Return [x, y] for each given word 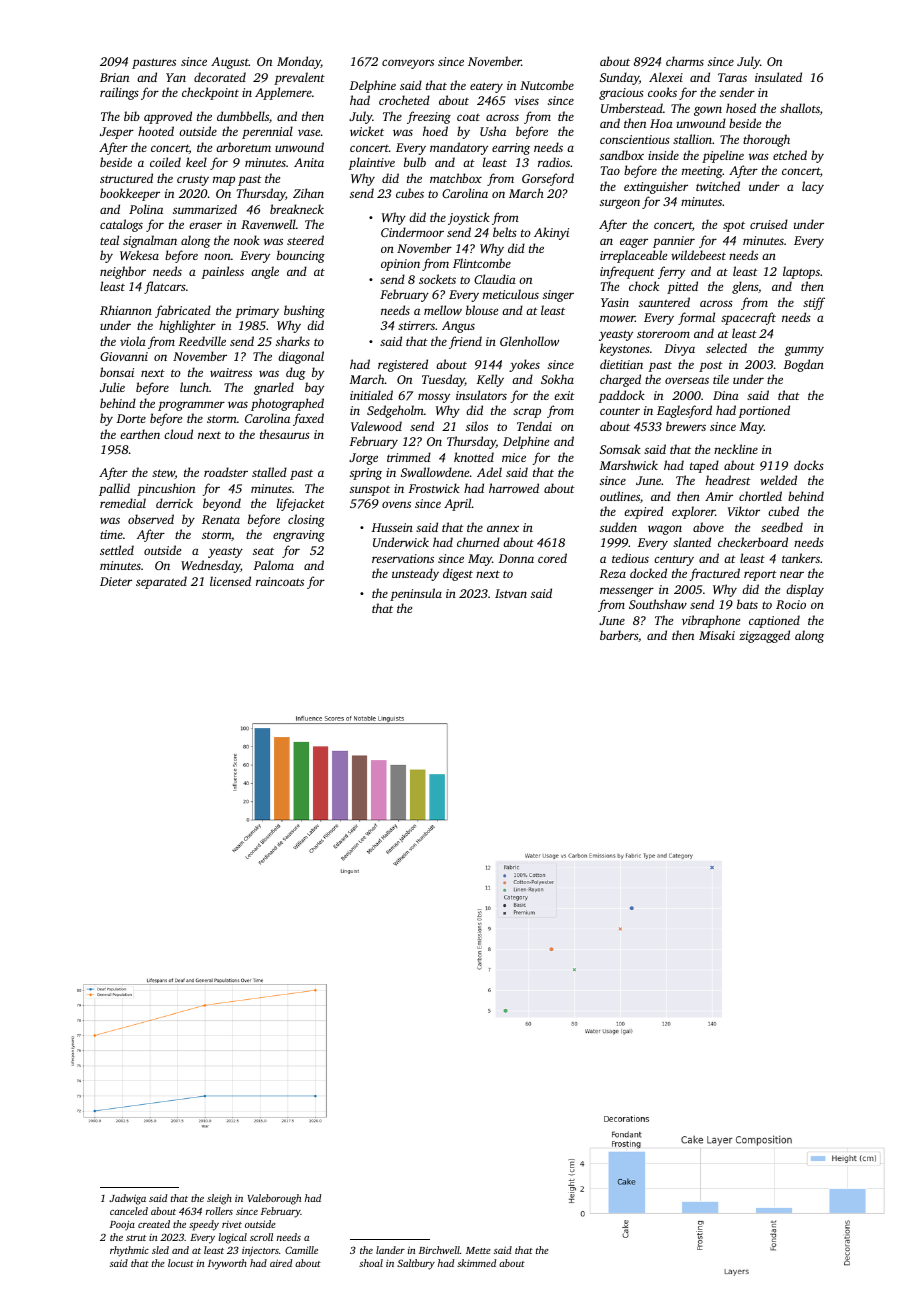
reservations [403, 558]
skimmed [477, 1263]
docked [648, 573]
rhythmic [129, 1251]
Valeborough [274, 1199]
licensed [230, 581]
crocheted [404, 100]
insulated [778, 77]
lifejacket [301, 504]
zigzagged [764, 636]
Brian [114, 77]
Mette [478, 1250]
